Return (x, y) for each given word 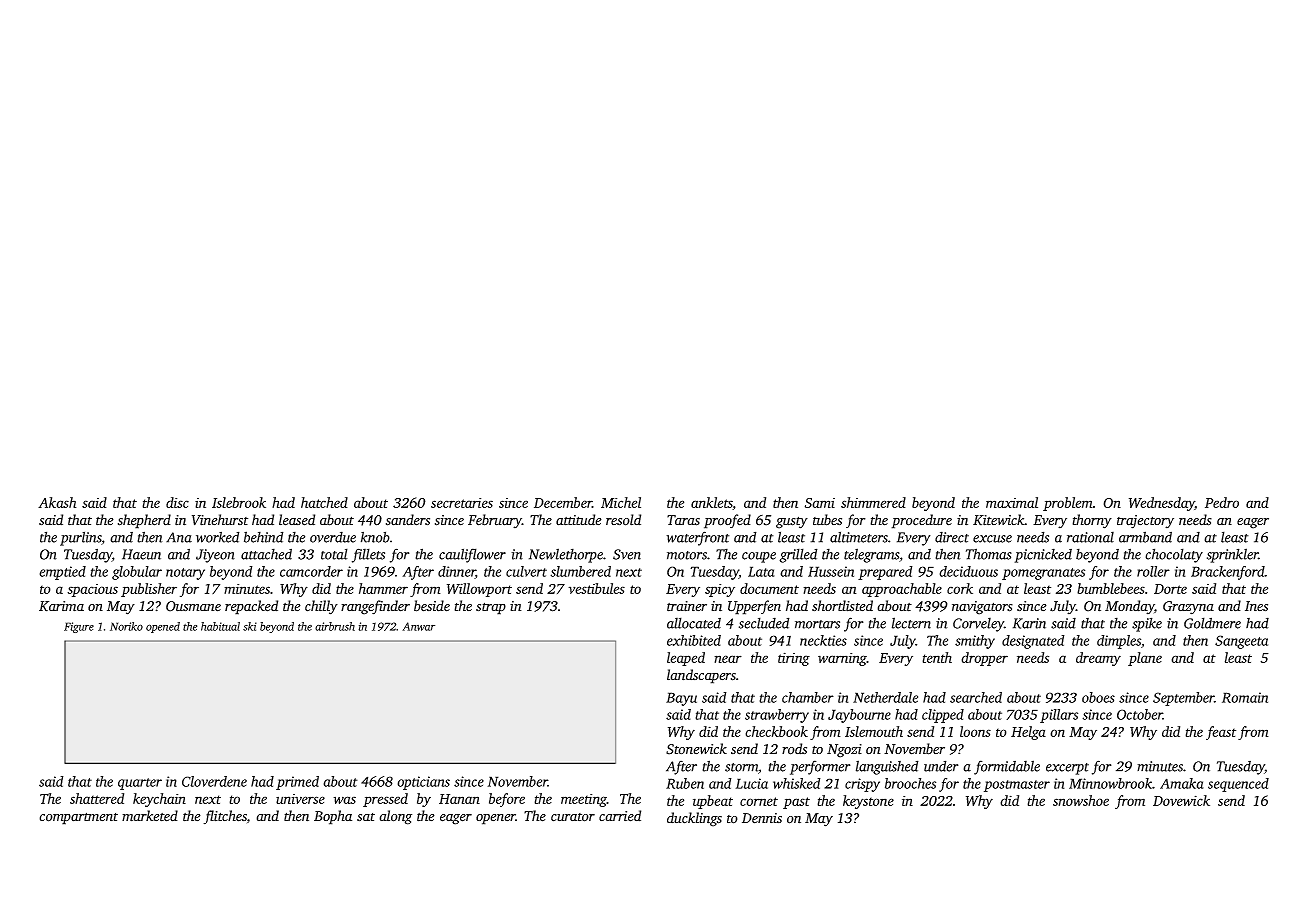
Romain (1245, 697)
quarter (140, 784)
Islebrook (239, 502)
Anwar (418, 626)
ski (250, 626)
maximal (1012, 502)
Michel (621, 502)
